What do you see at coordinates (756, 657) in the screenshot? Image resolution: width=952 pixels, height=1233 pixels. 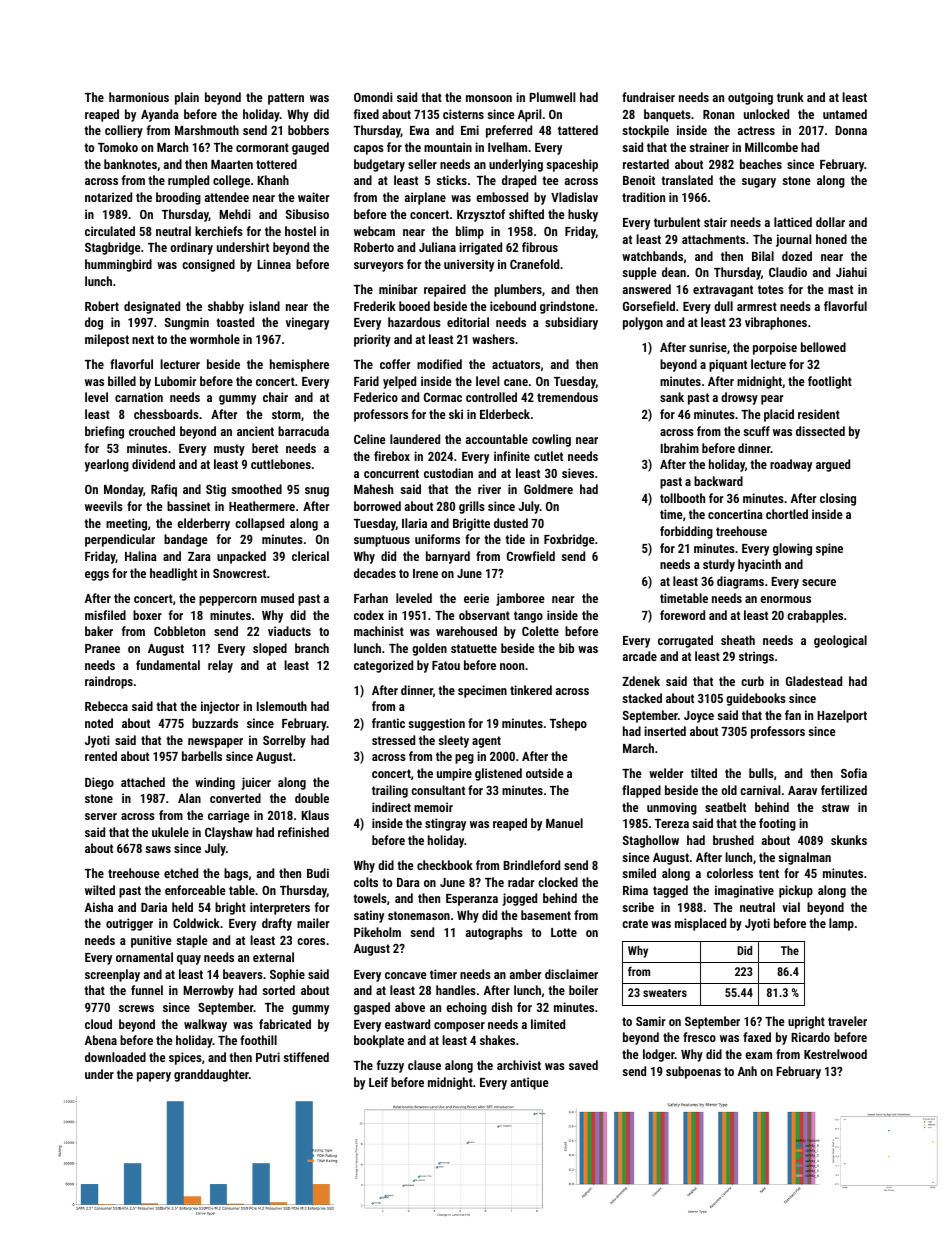 I see `strings` at bounding box center [756, 657].
